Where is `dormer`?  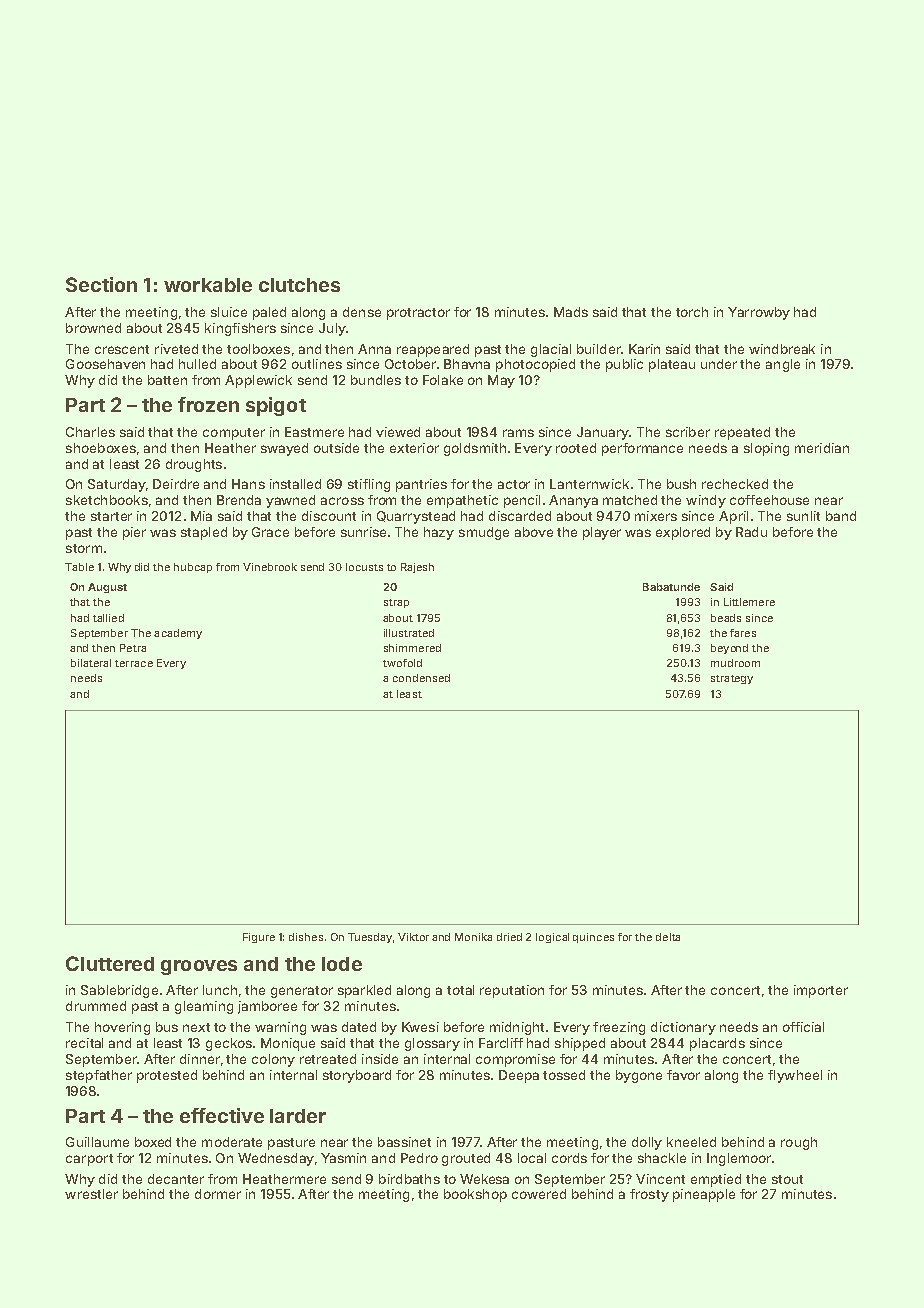
dormer is located at coordinates (218, 1194).
